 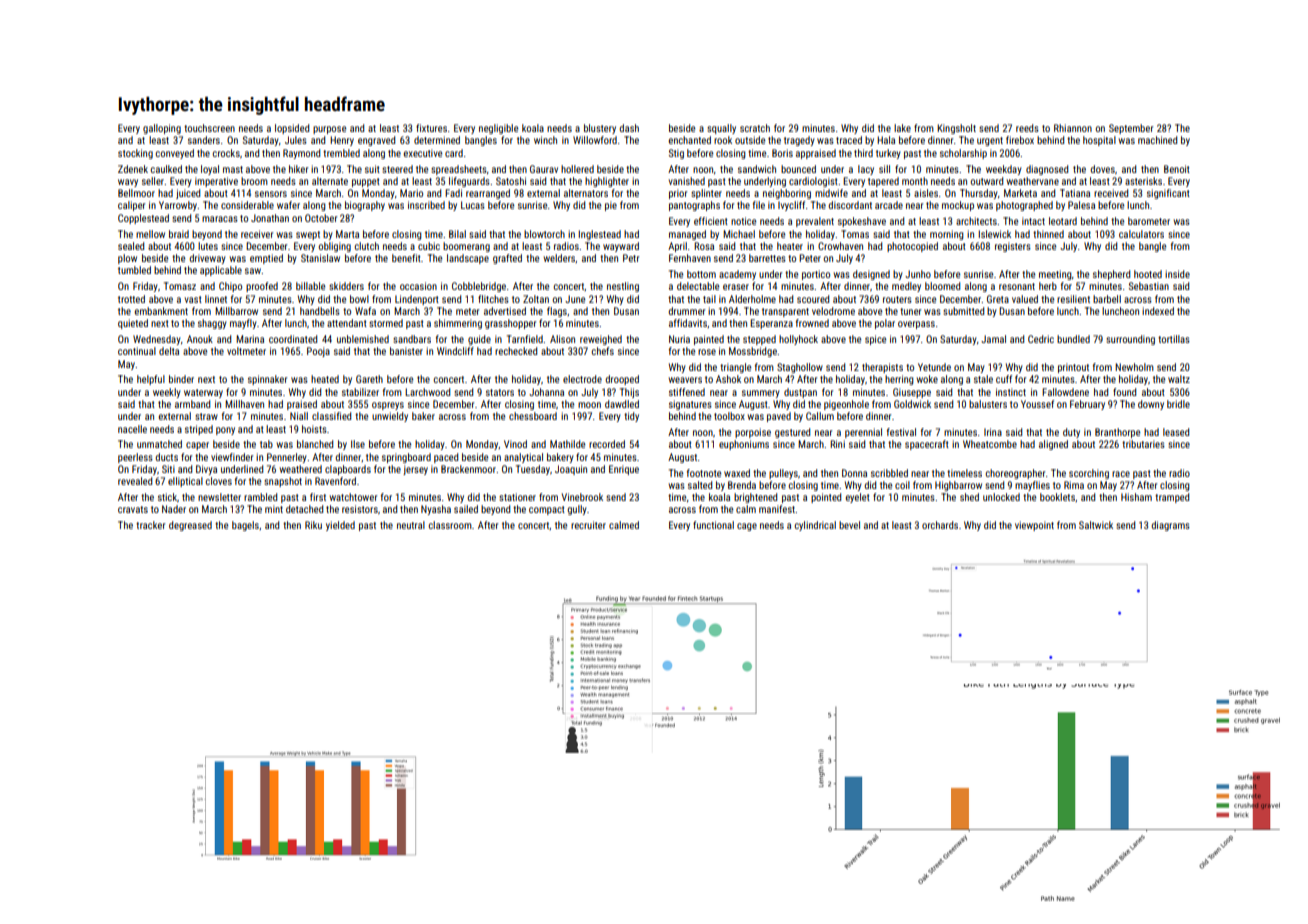 I want to click on Wheatcombe, so click(x=990, y=444).
